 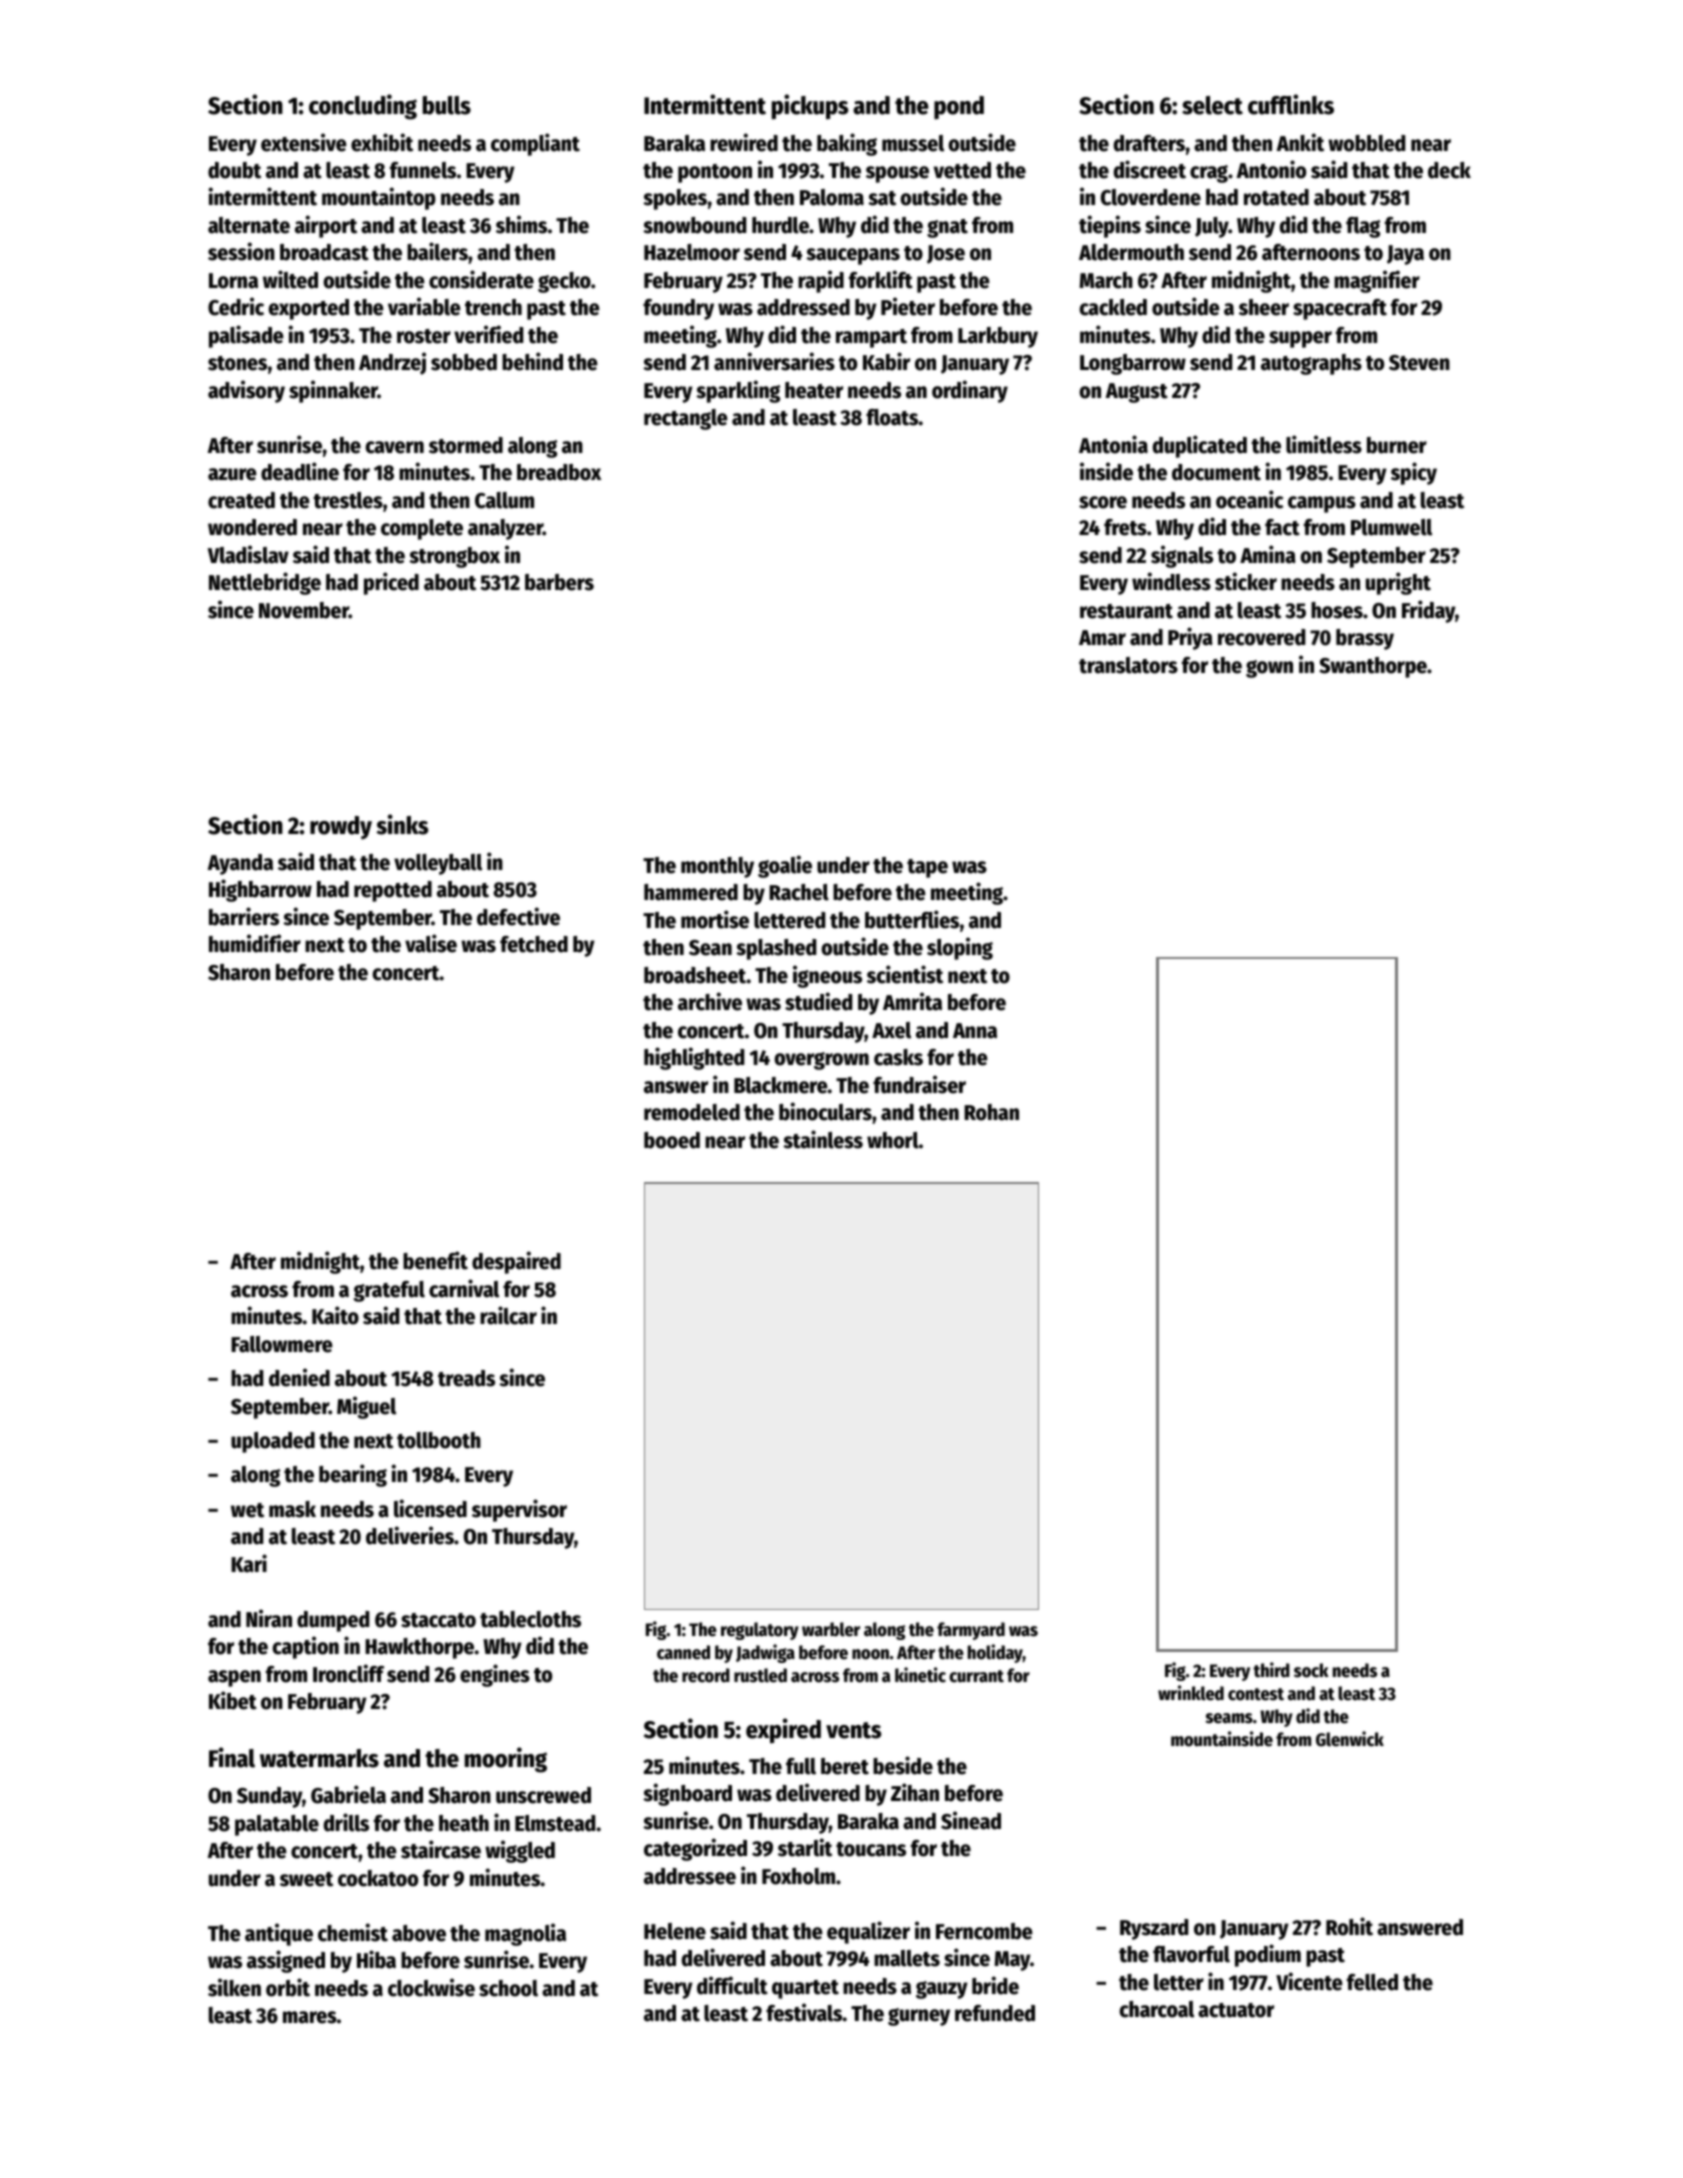 I want to click on Fallowmere, so click(x=282, y=1344).
